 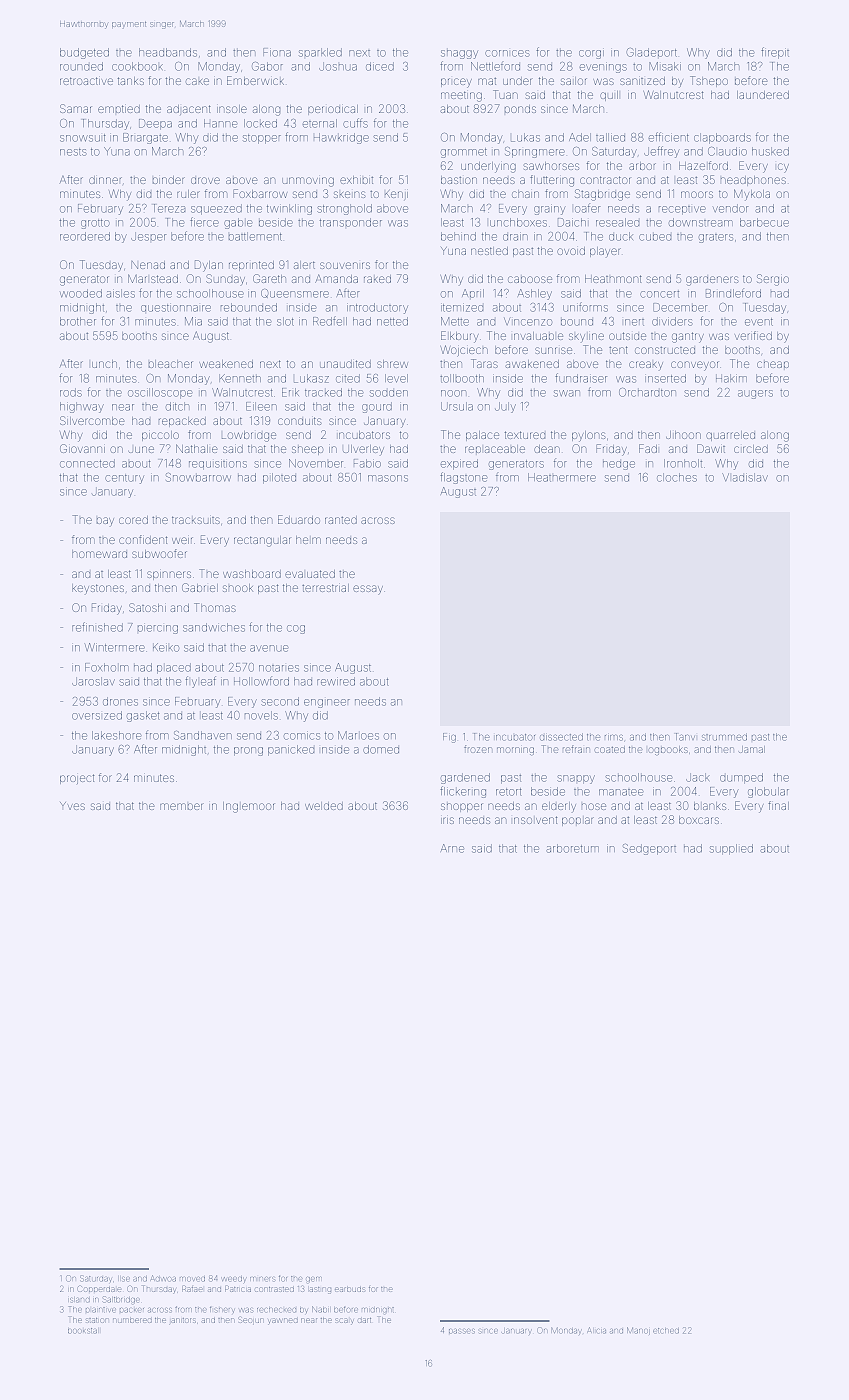 I want to click on keystones, so click(x=98, y=588).
